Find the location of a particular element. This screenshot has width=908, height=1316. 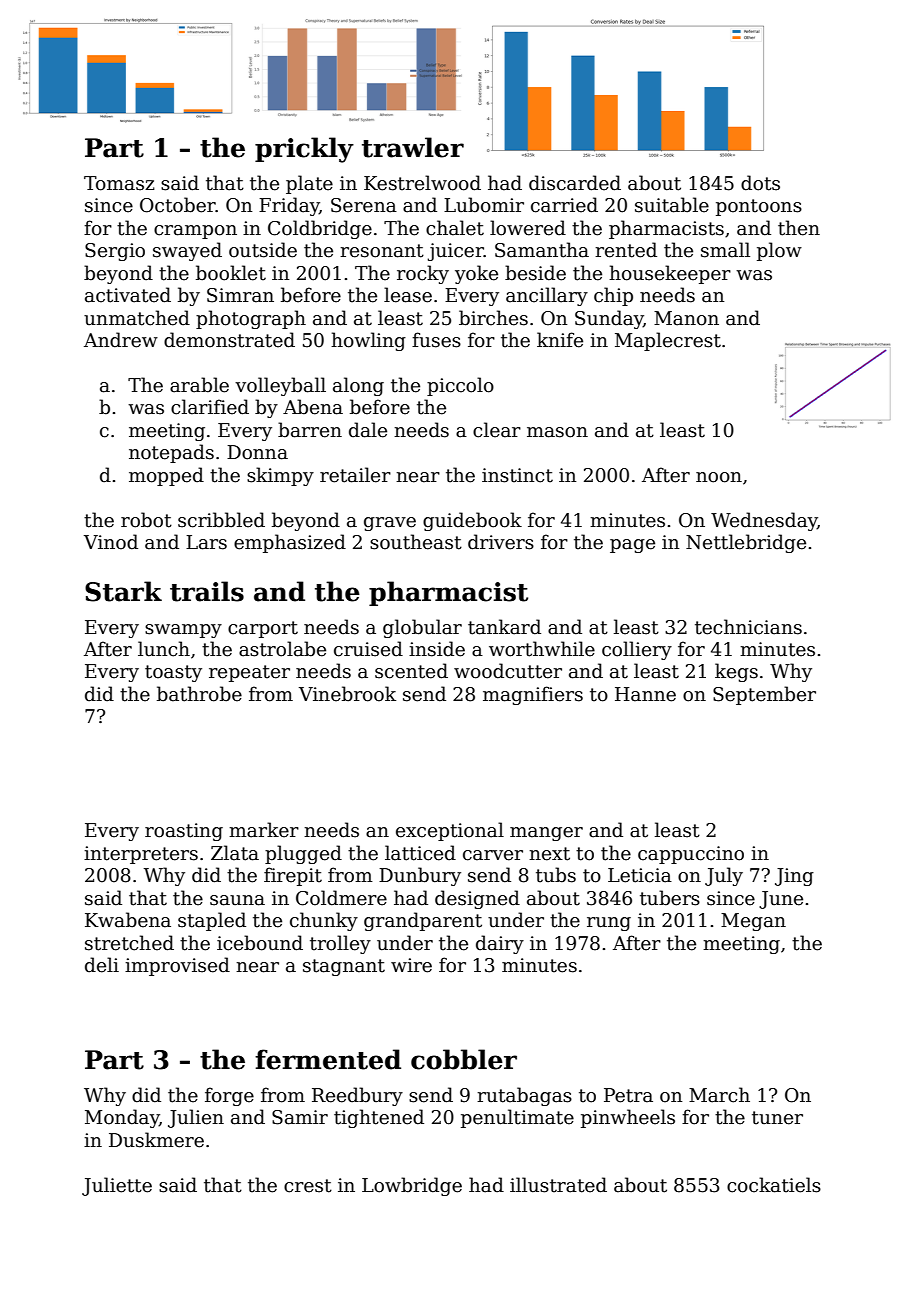

chip is located at coordinates (613, 296).
